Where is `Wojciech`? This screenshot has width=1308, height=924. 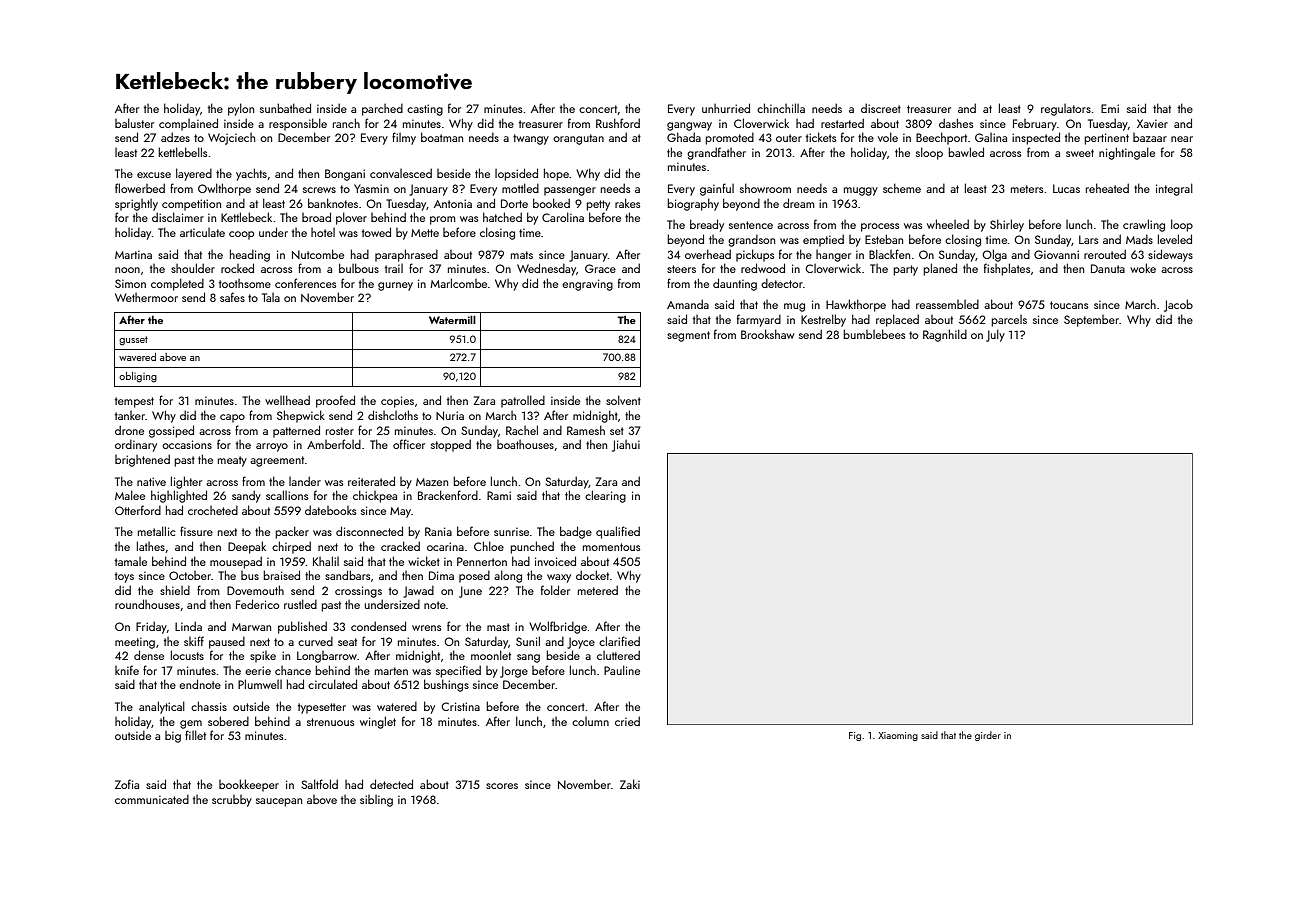 Wojciech is located at coordinates (231, 139).
